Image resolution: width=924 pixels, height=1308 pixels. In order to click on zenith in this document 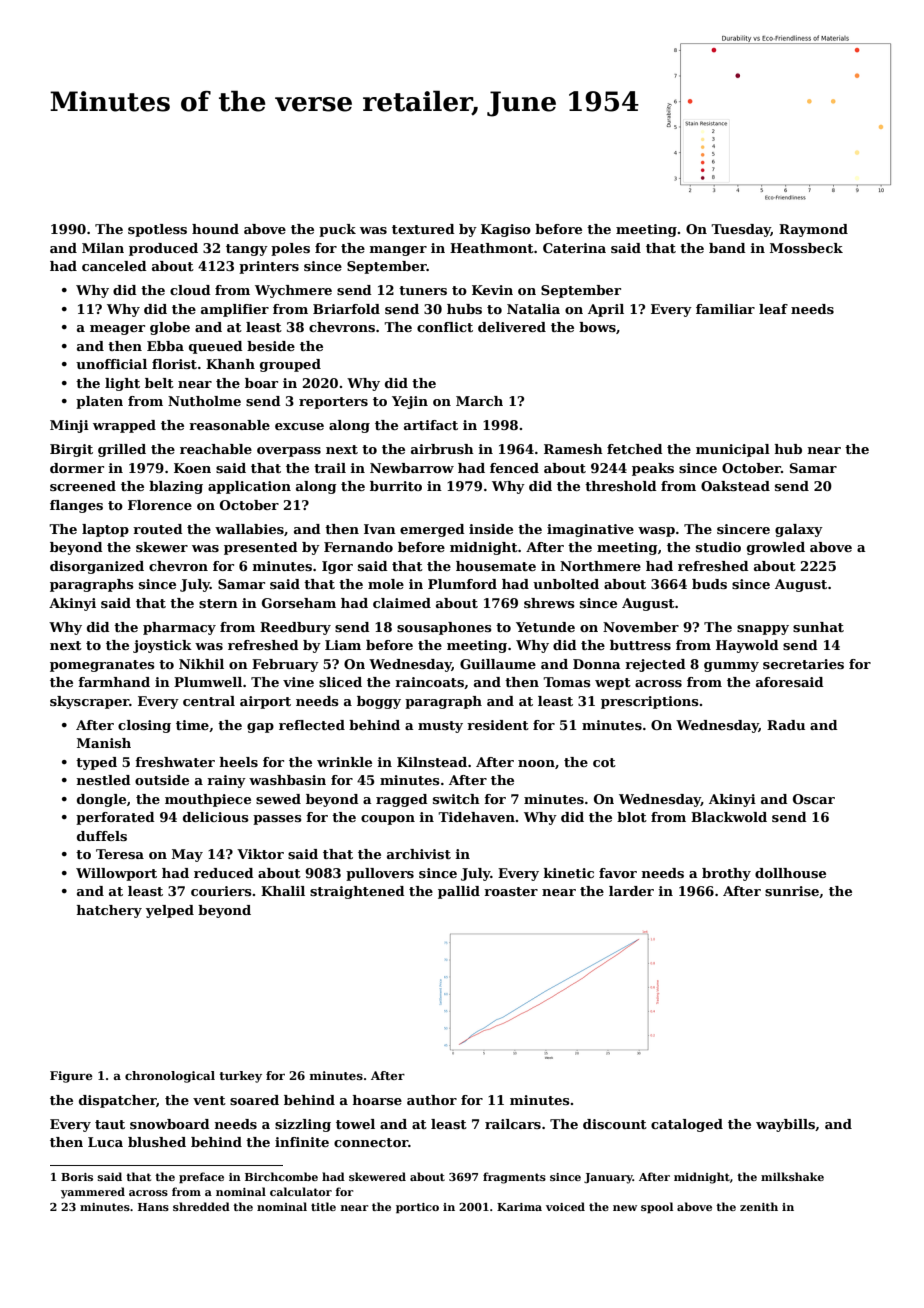, I will do `click(759, 1206)`.
